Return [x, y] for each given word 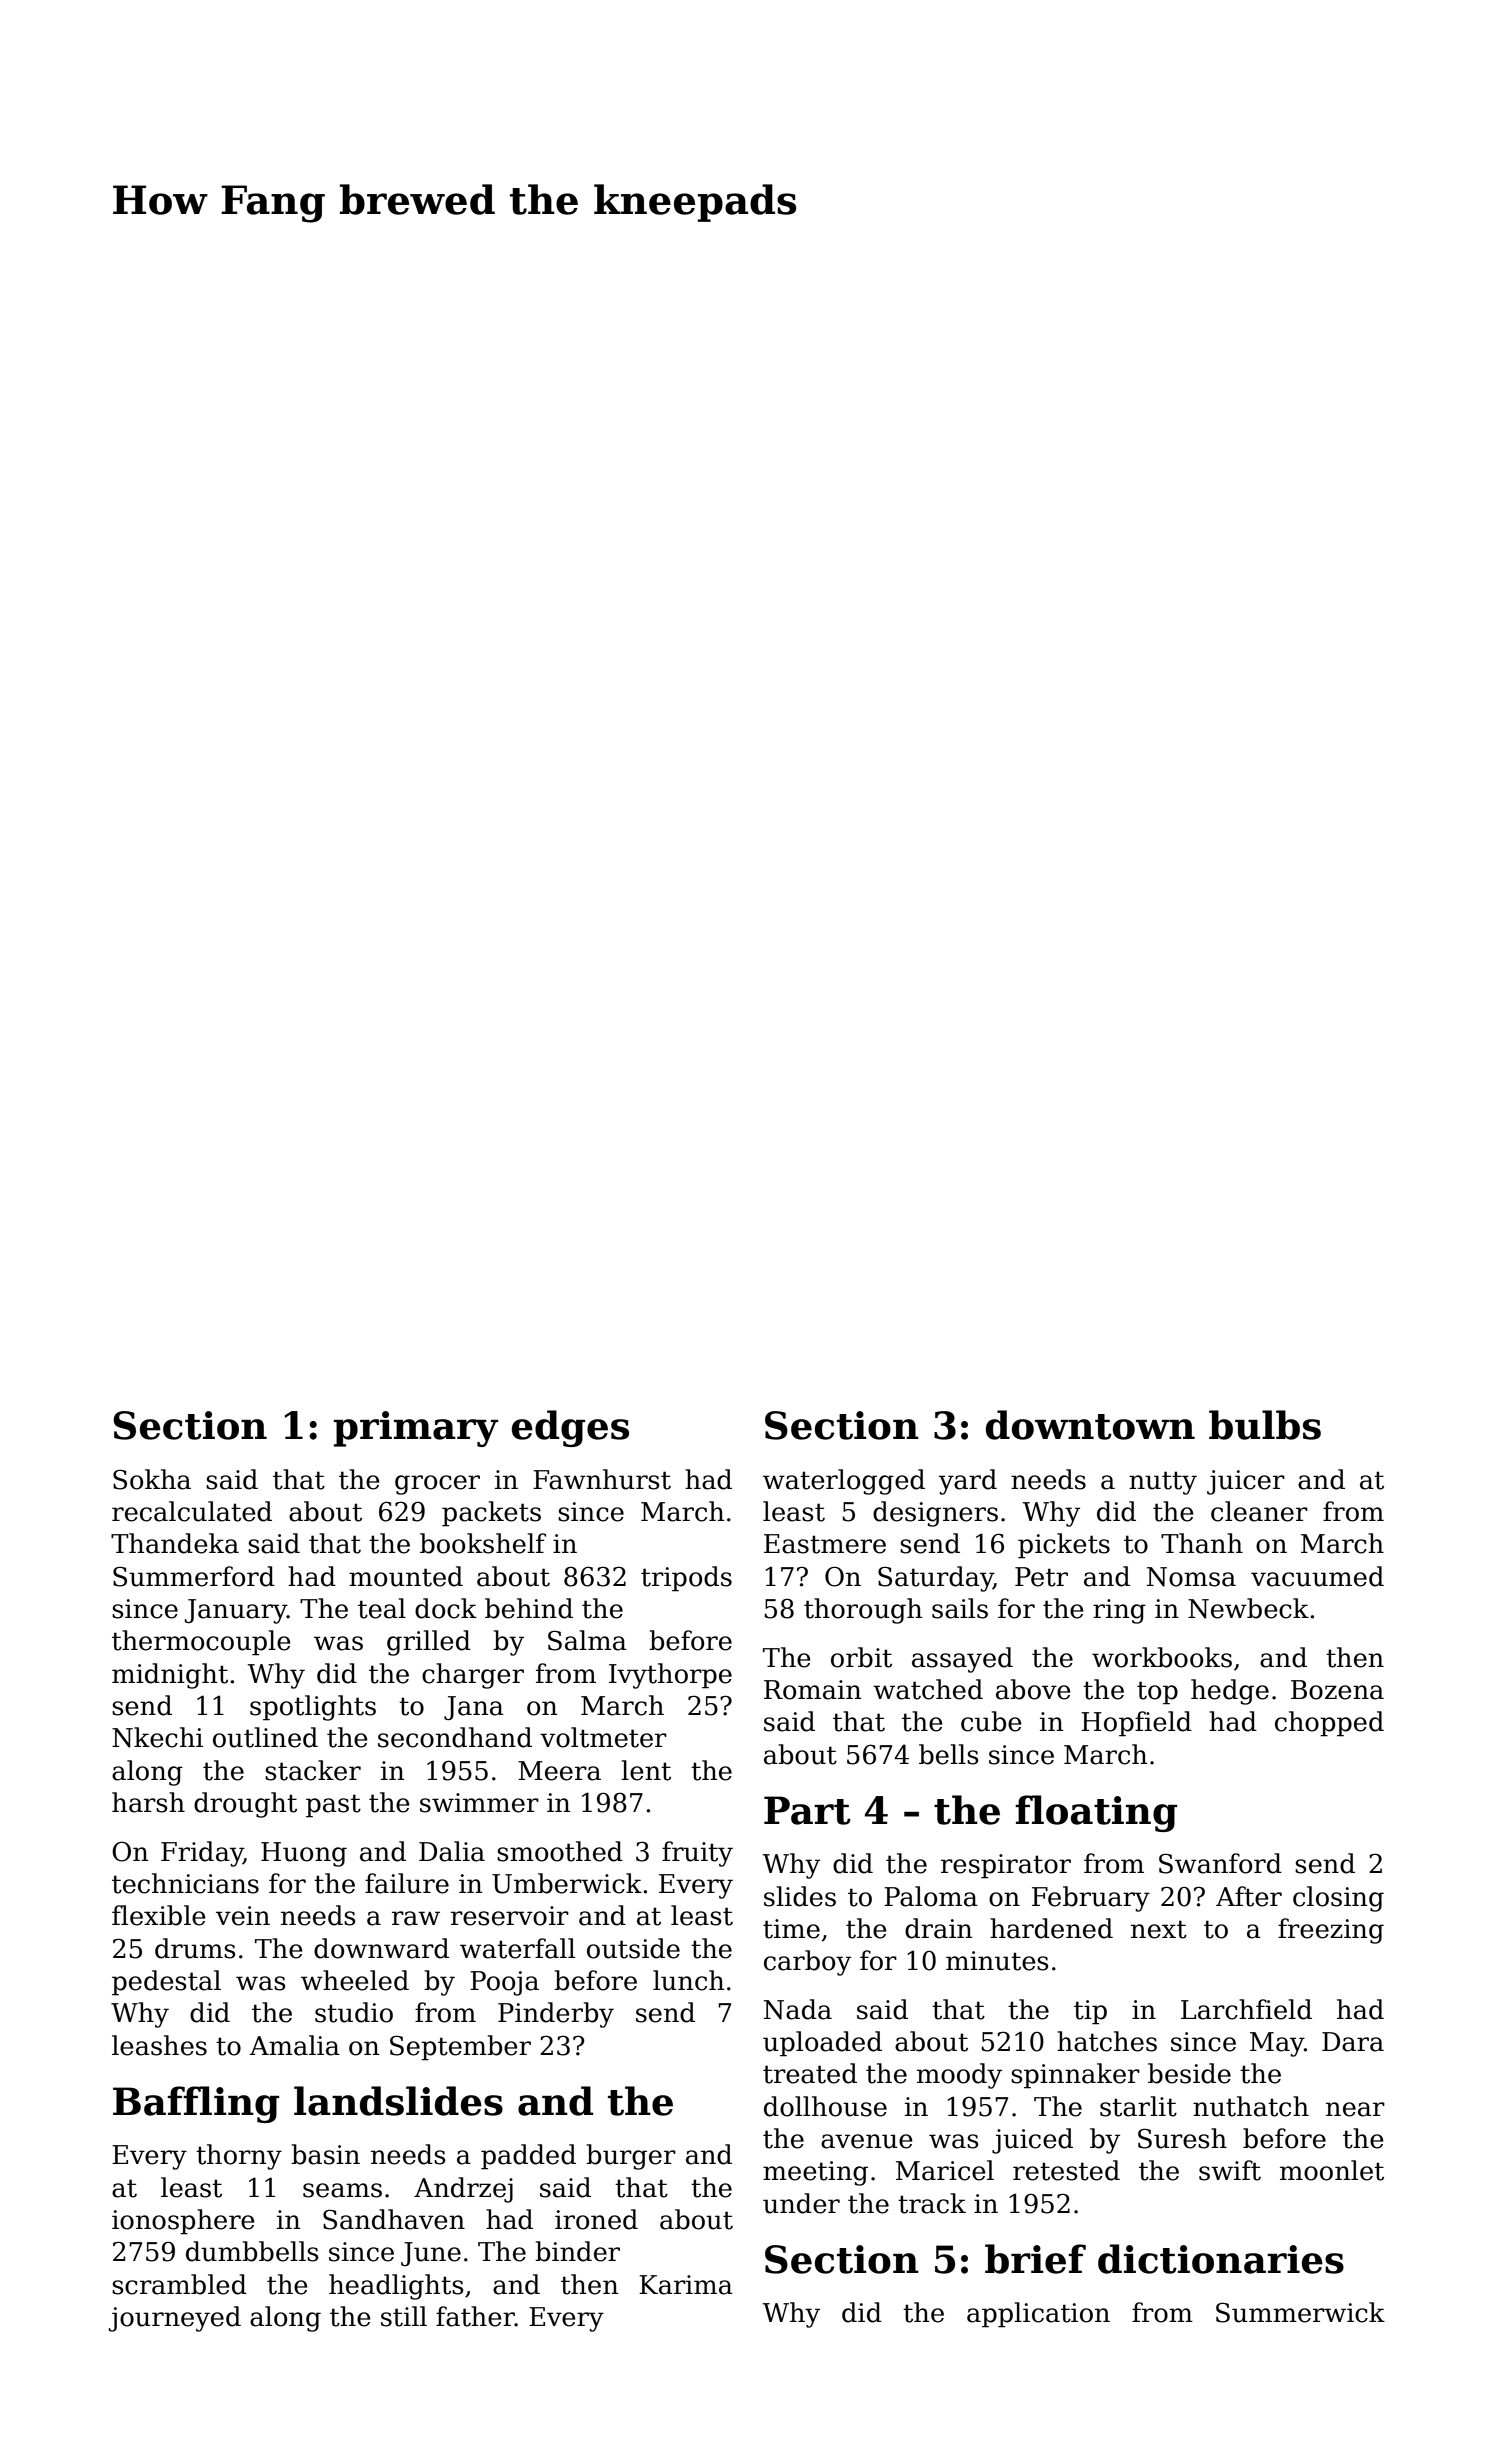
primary [416, 1429]
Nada [798, 2009]
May [1277, 2044]
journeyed [175, 2319]
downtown [1090, 1425]
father [475, 2316]
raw [416, 1918]
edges [570, 1428]
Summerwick [1300, 2312]
